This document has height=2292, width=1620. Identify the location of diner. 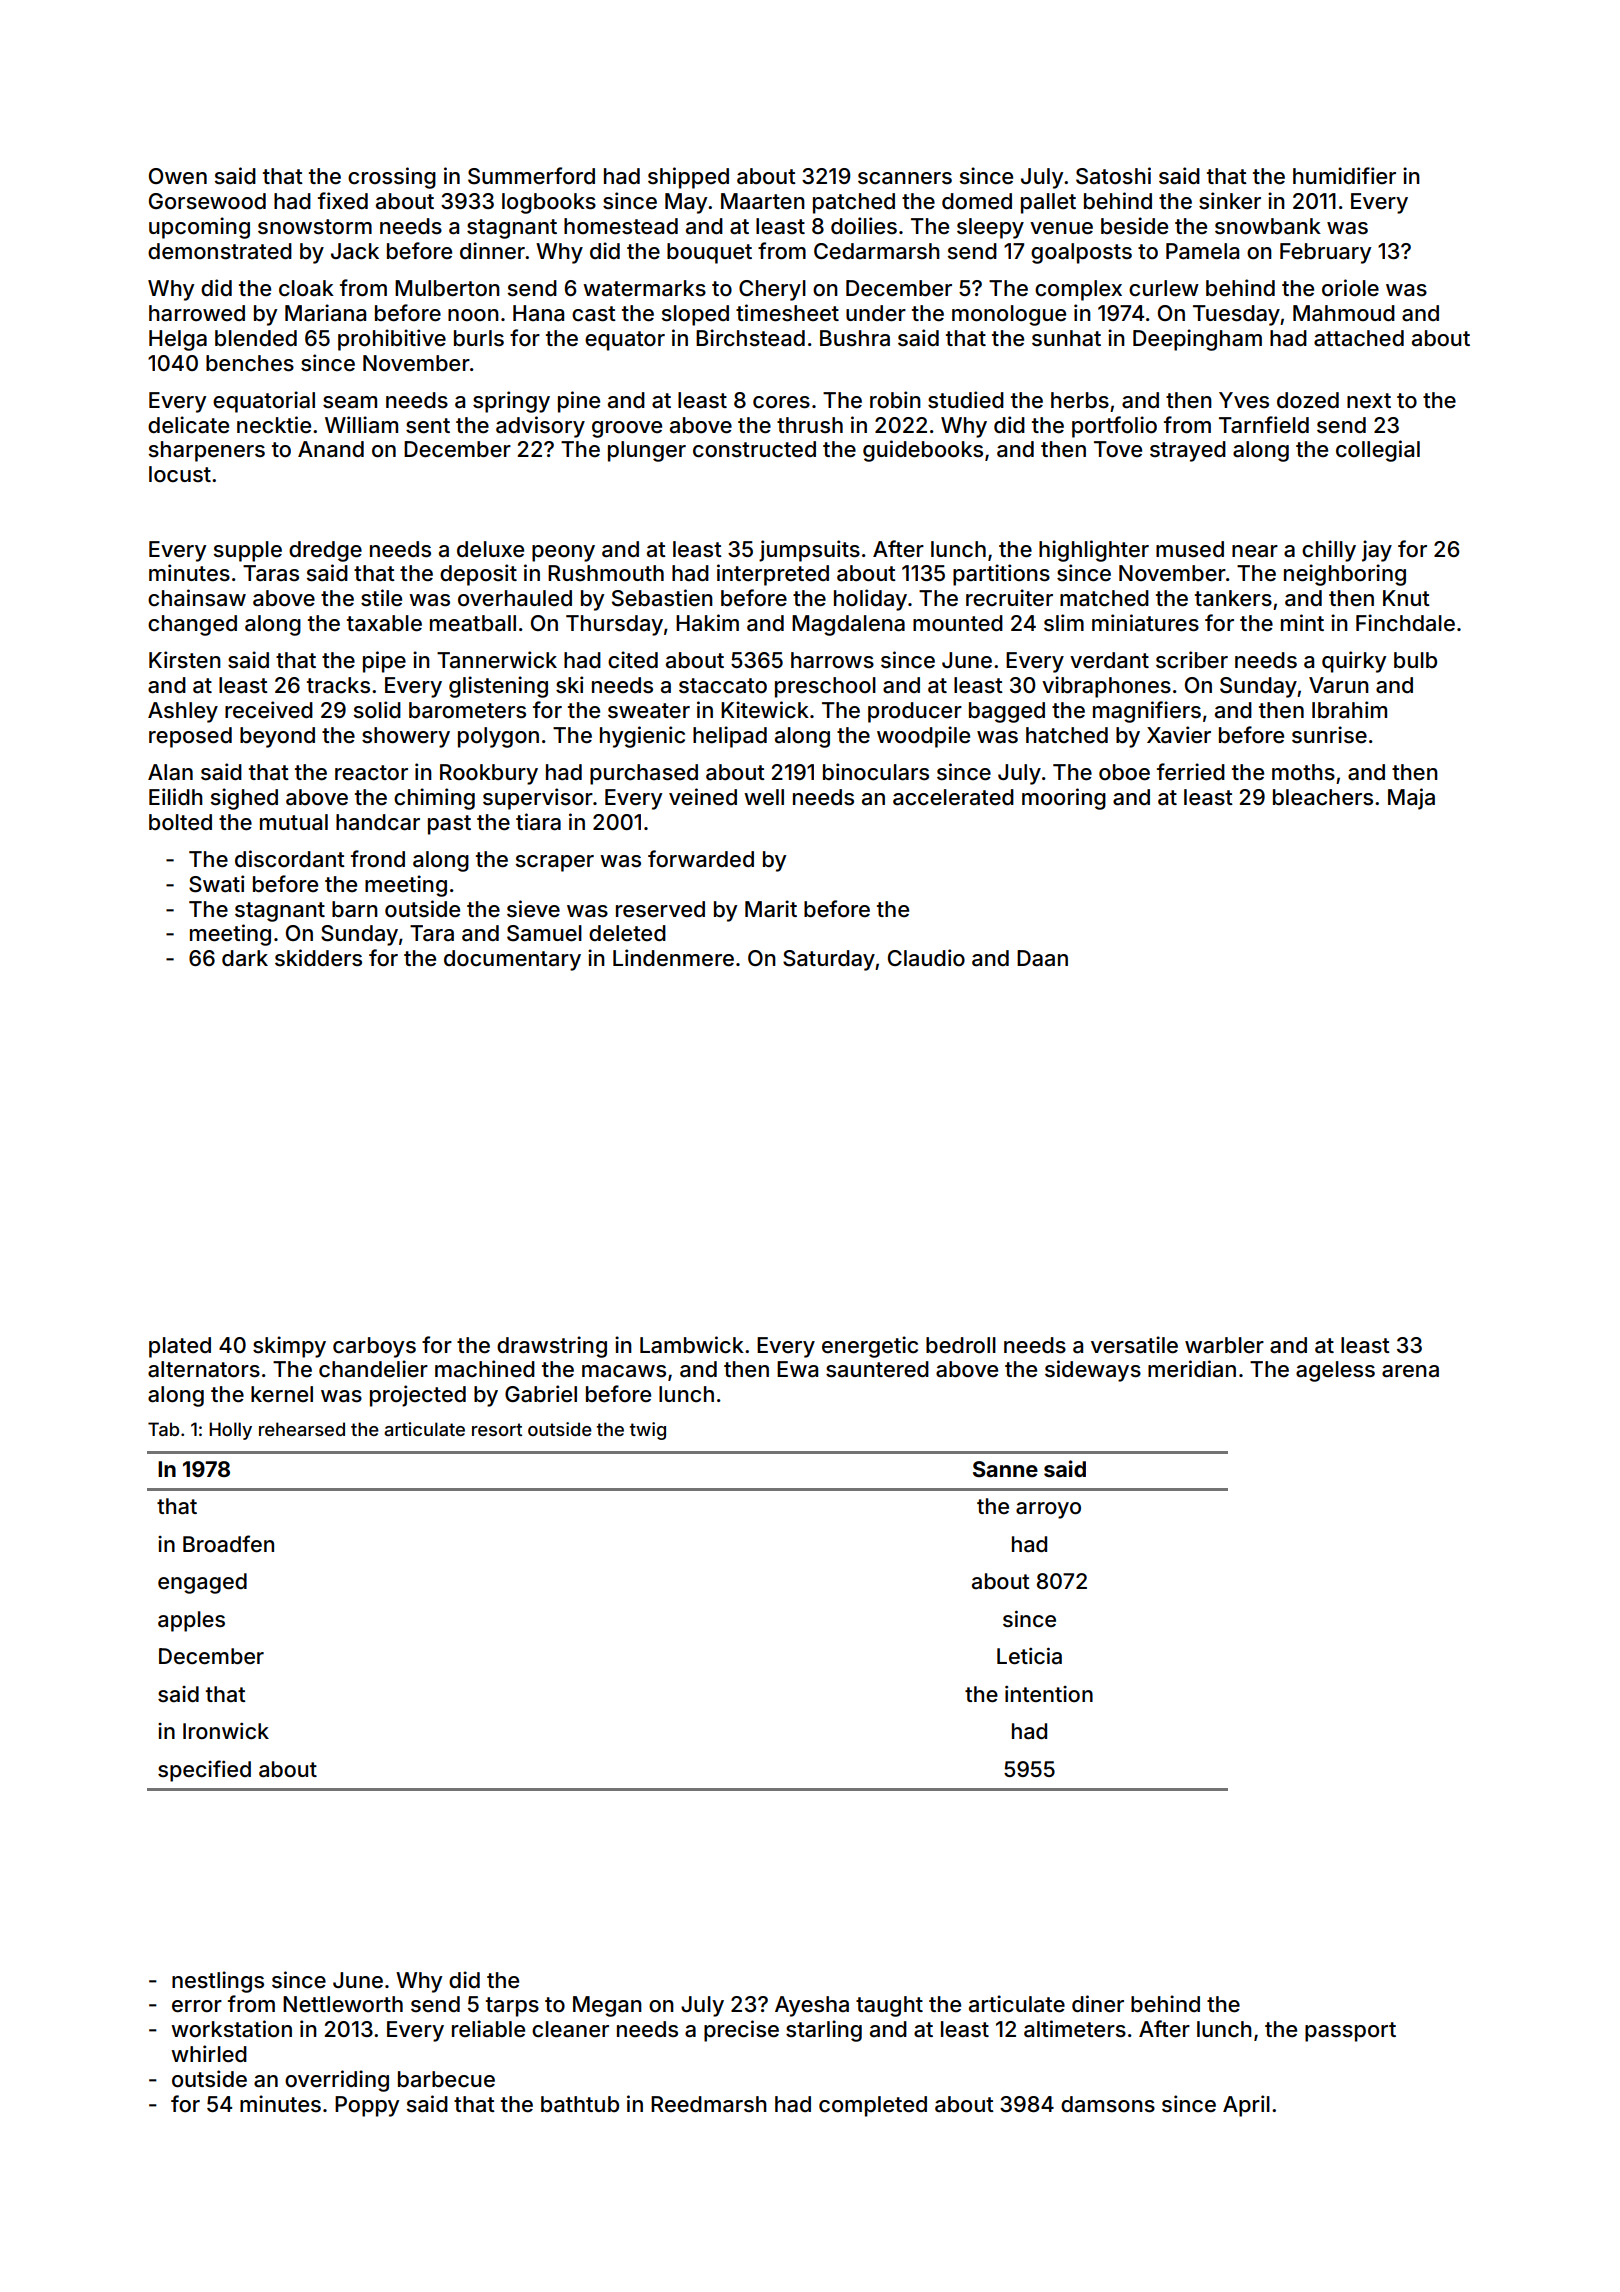
(1098, 2003).
